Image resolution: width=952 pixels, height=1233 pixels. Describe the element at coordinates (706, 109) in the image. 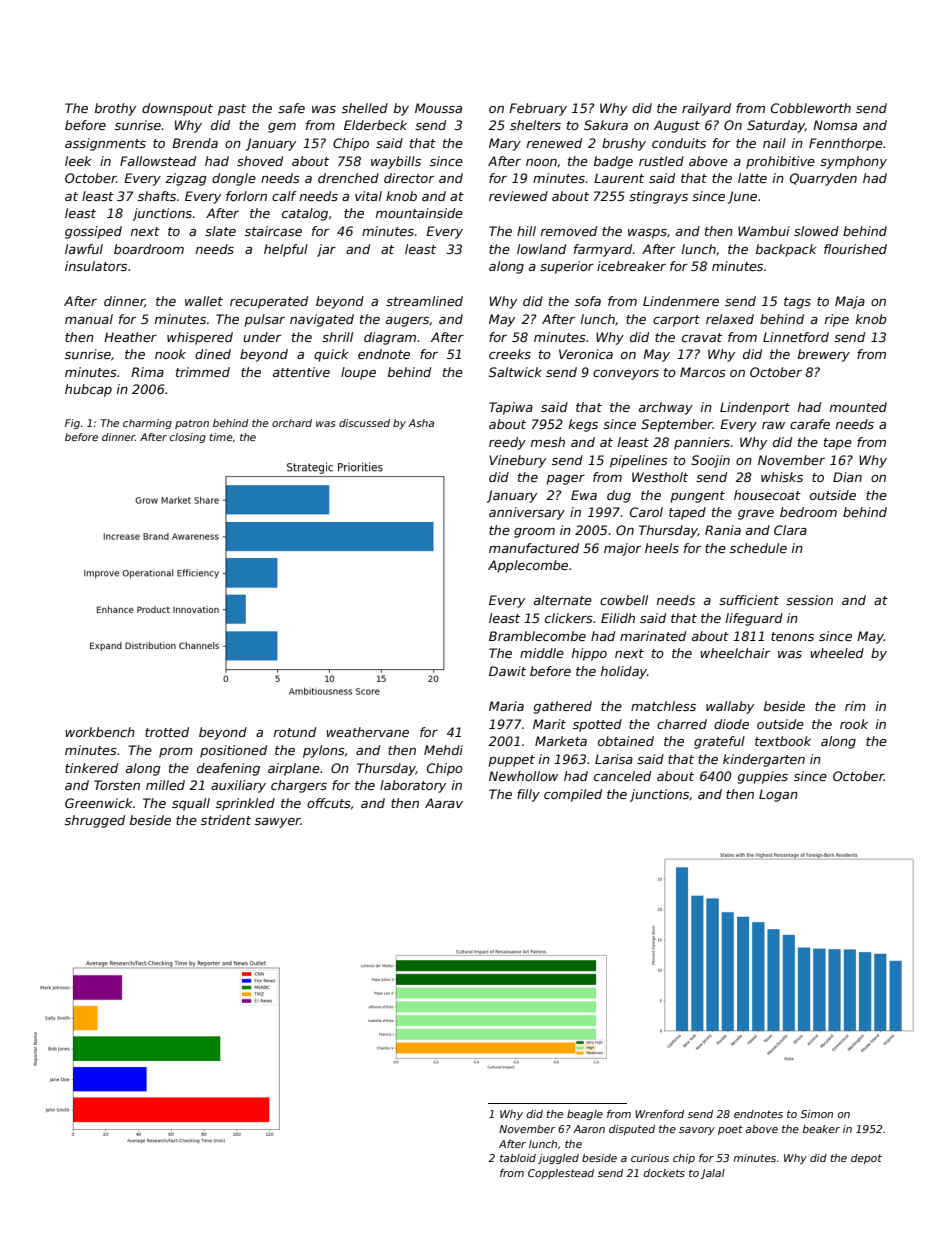

I see `railyard` at that location.
